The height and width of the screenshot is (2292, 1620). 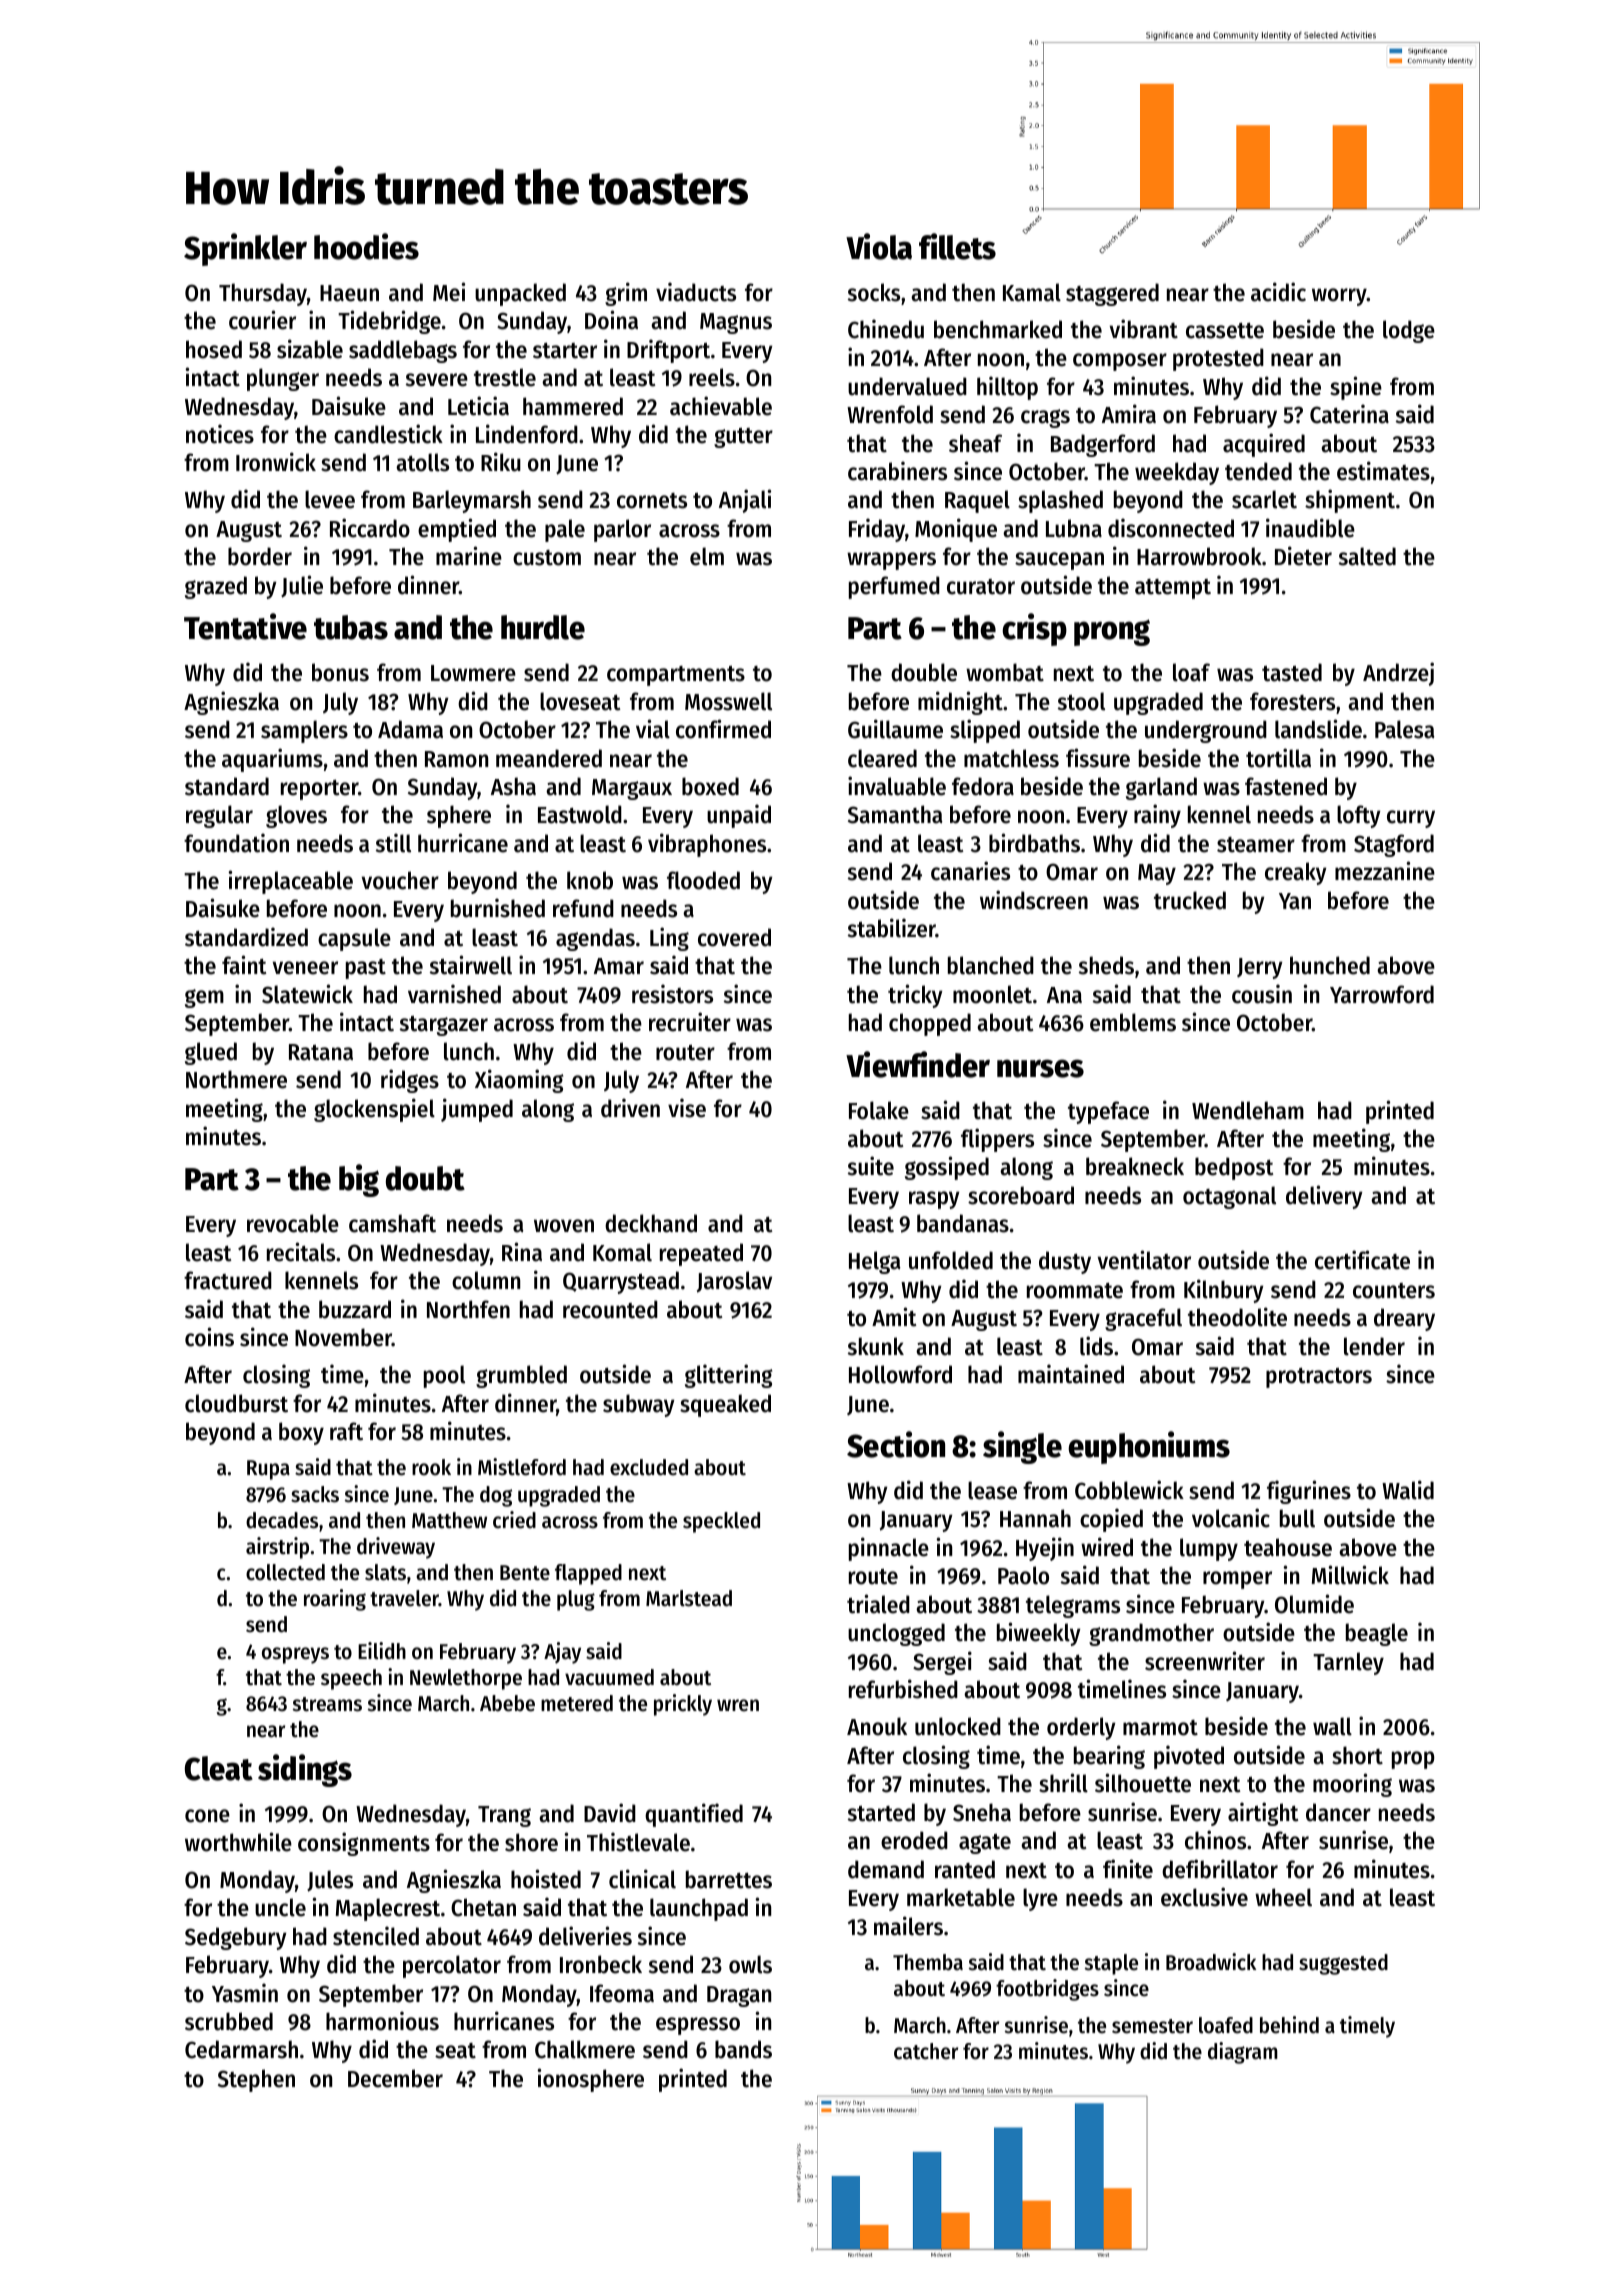 What do you see at coordinates (236, 843) in the screenshot?
I see `foundation` at bounding box center [236, 843].
